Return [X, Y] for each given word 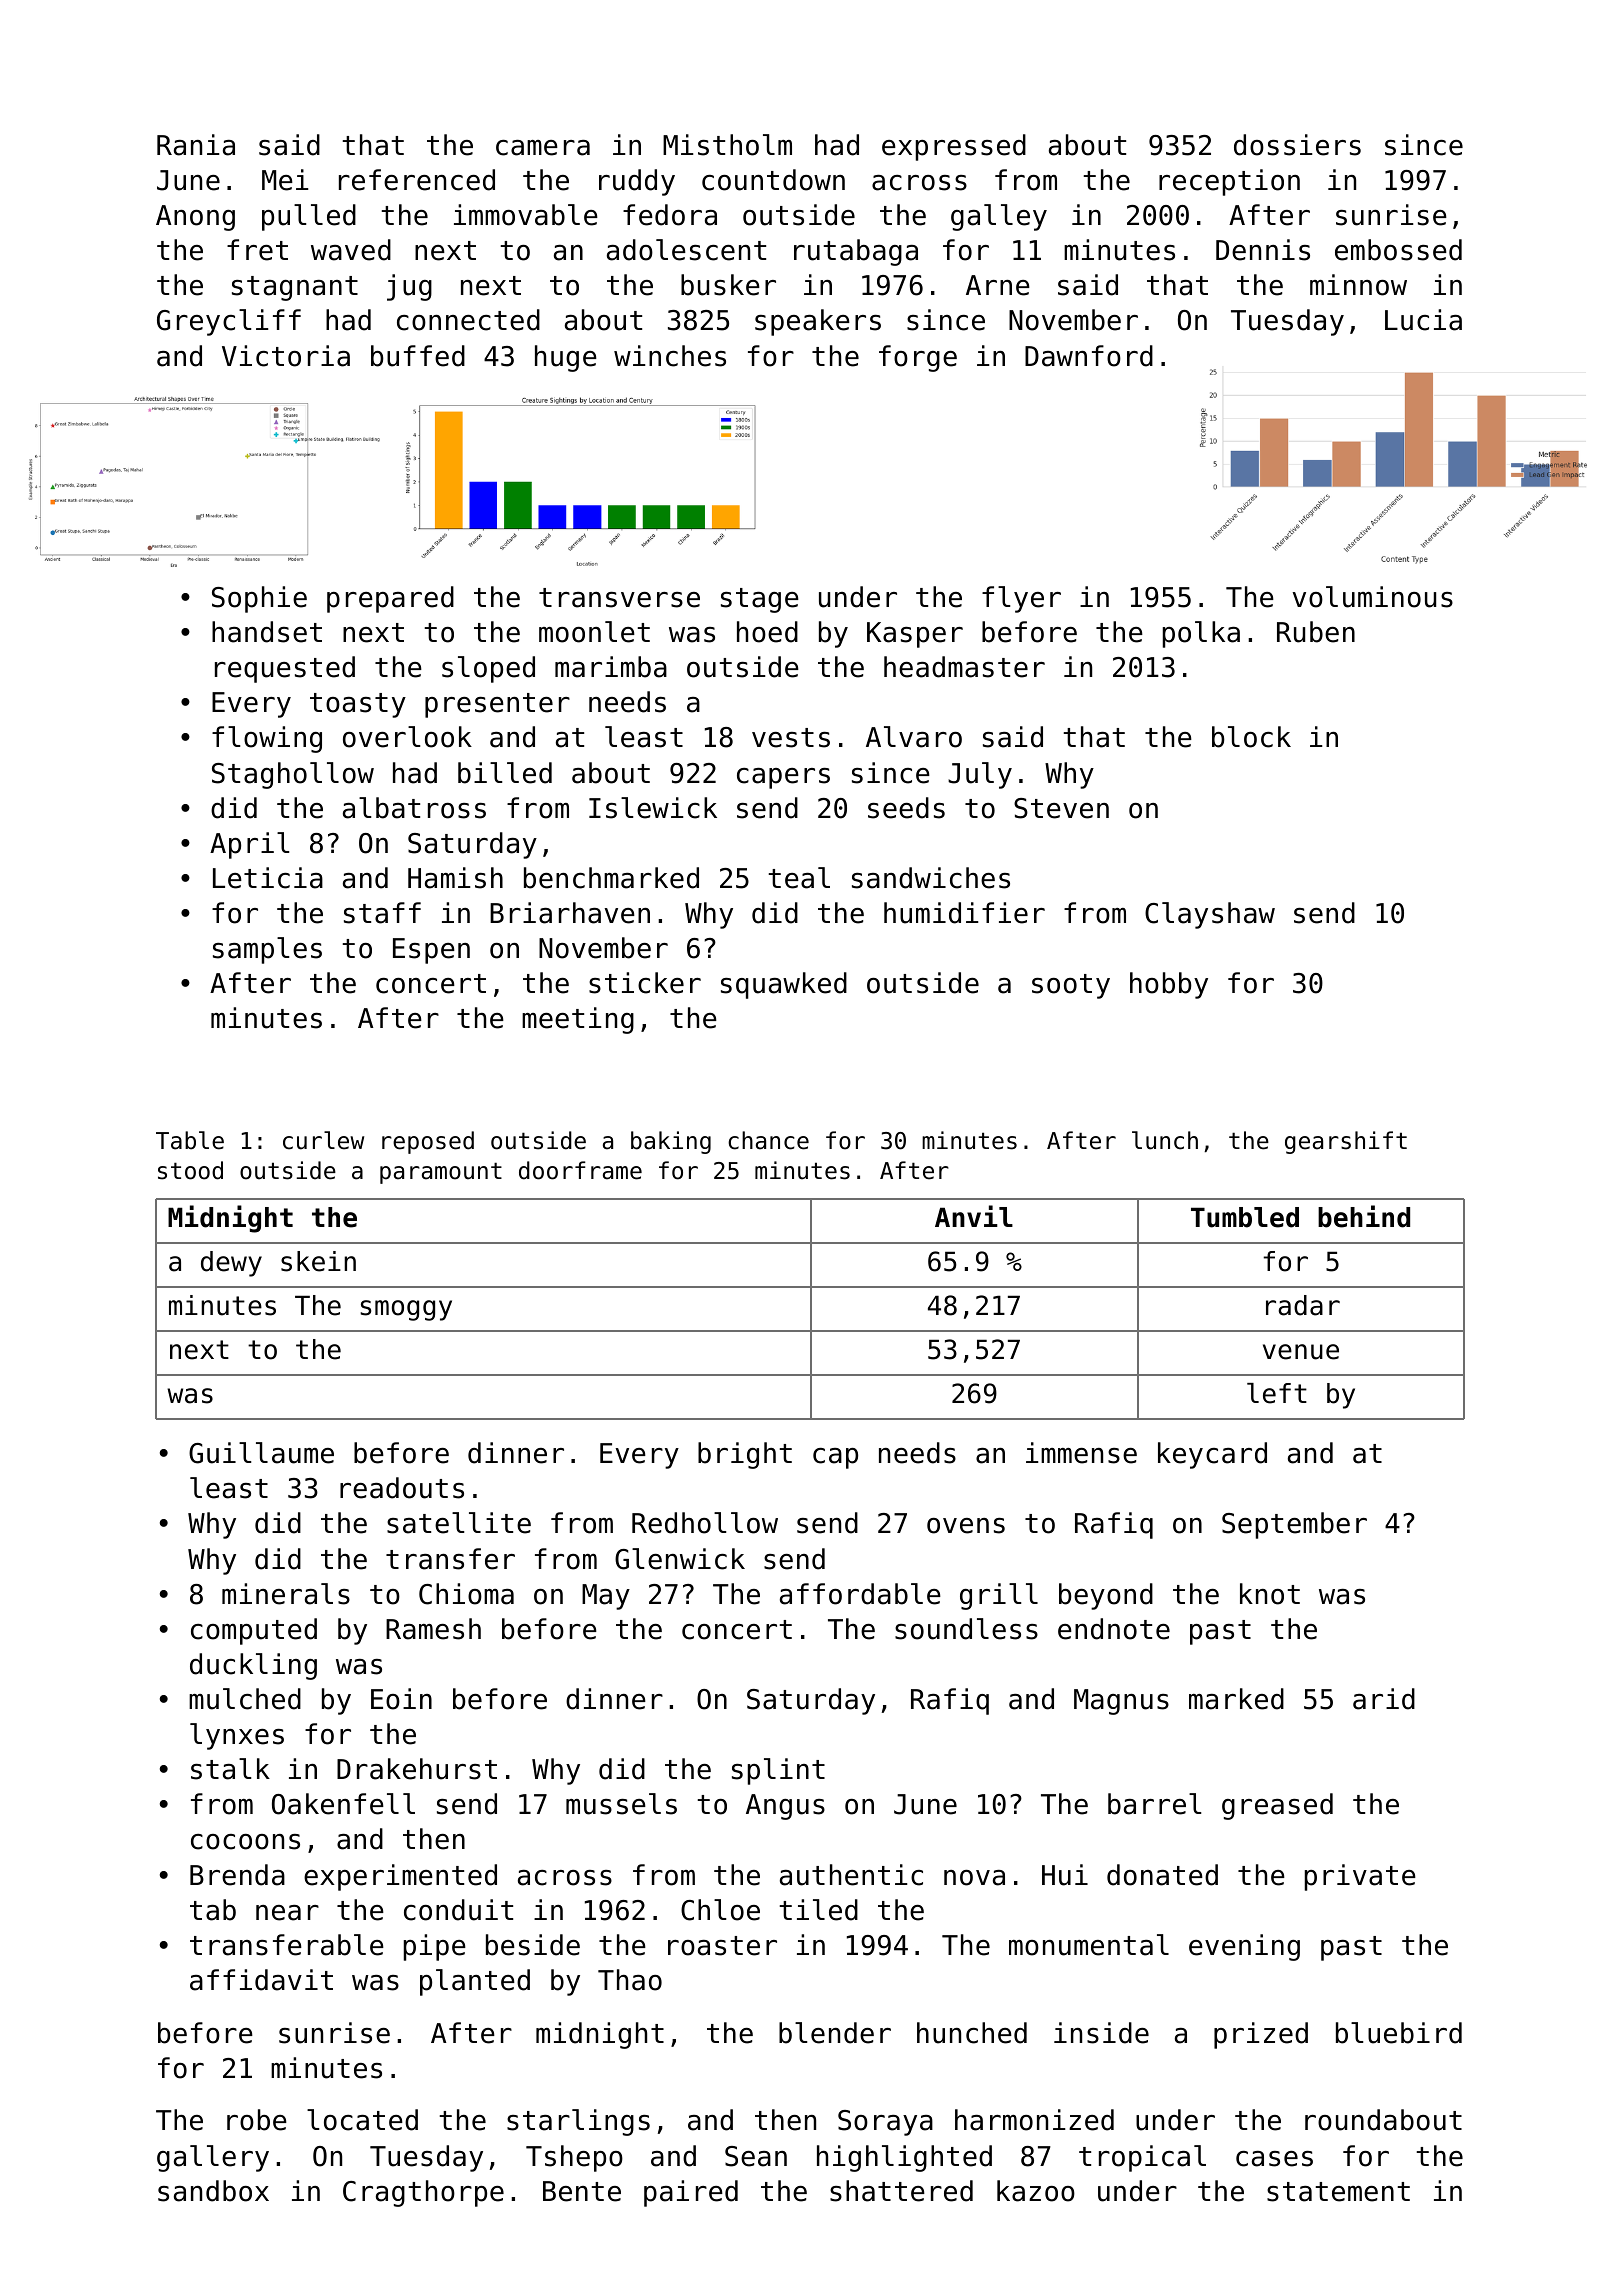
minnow [1358, 285]
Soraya [885, 2123]
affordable [860, 1594]
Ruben [1316, 632]
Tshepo [574, 2158]
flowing [267, 739]
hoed [767, 632]
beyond [1106, 1596]
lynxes [237, 1736]
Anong [195, 218]
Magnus [1121, 1702]
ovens [966, 1526]
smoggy [406, 1310]
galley [999, 217]
